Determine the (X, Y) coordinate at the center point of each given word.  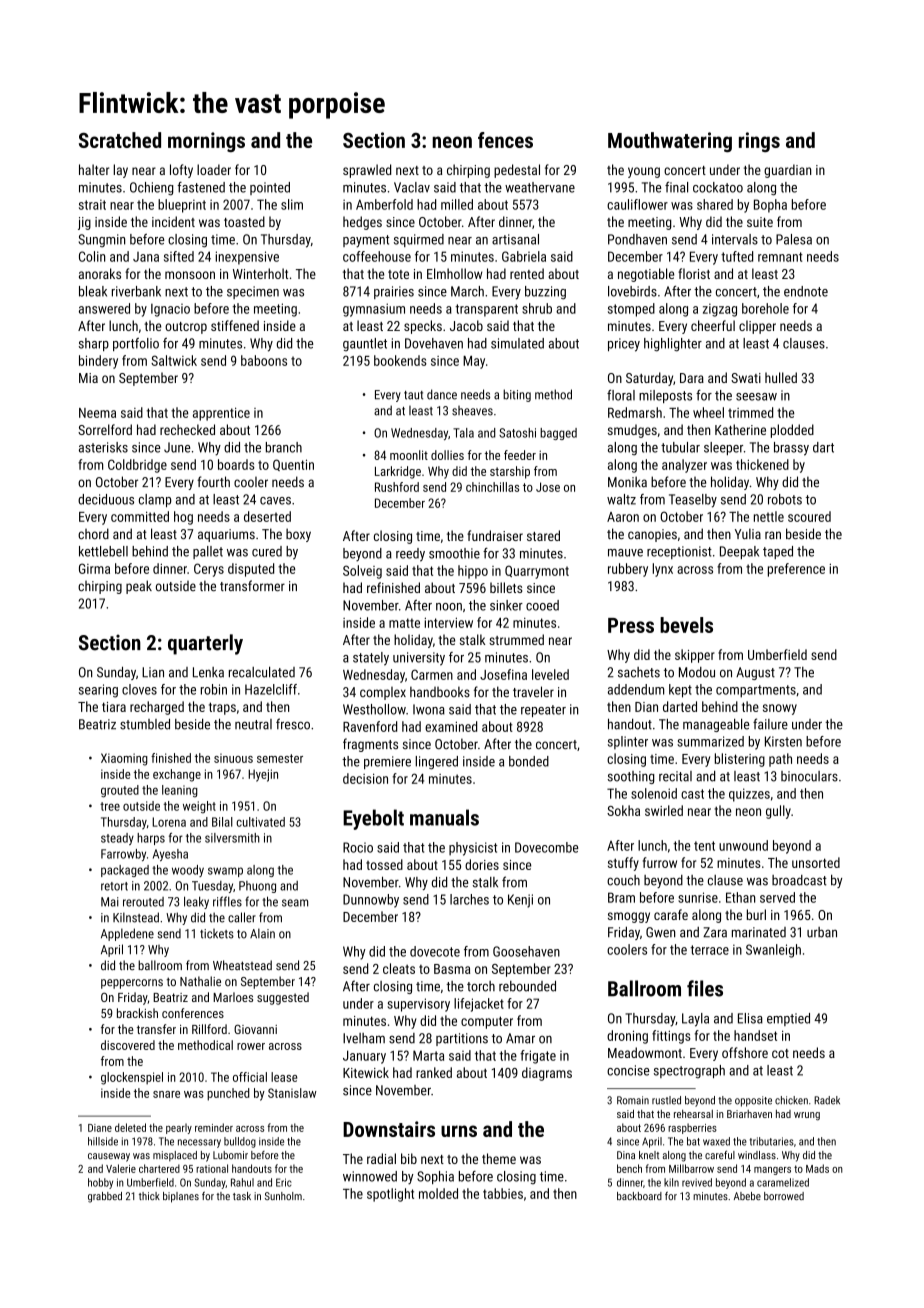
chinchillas (492, 487)
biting (517, 395)
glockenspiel (132, 1078)
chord (93, 533)
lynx (662, 570)
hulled (781, 377)
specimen (253, 292)
